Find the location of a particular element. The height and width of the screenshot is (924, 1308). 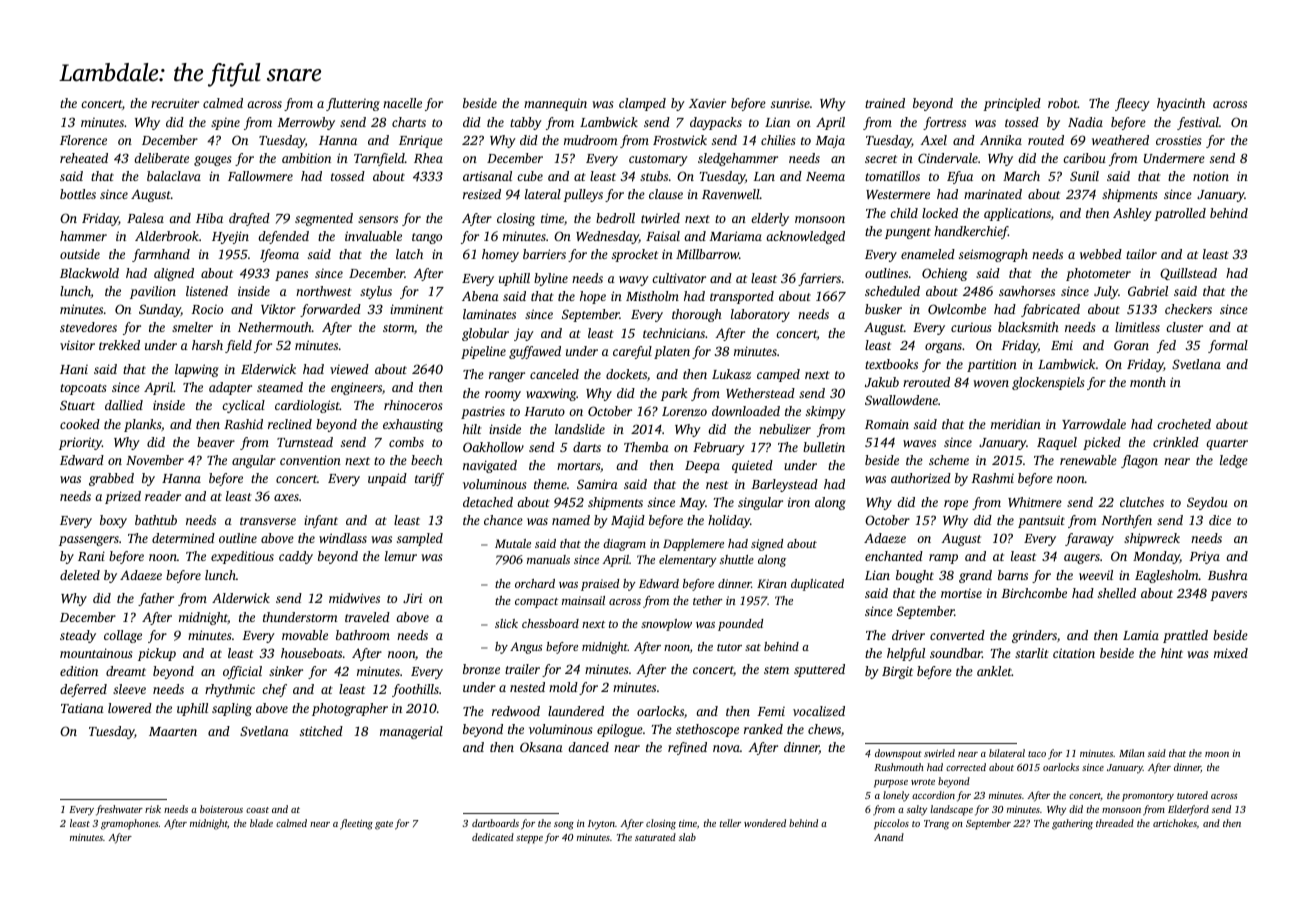

Stuart is located at coordinates (77, 405).
